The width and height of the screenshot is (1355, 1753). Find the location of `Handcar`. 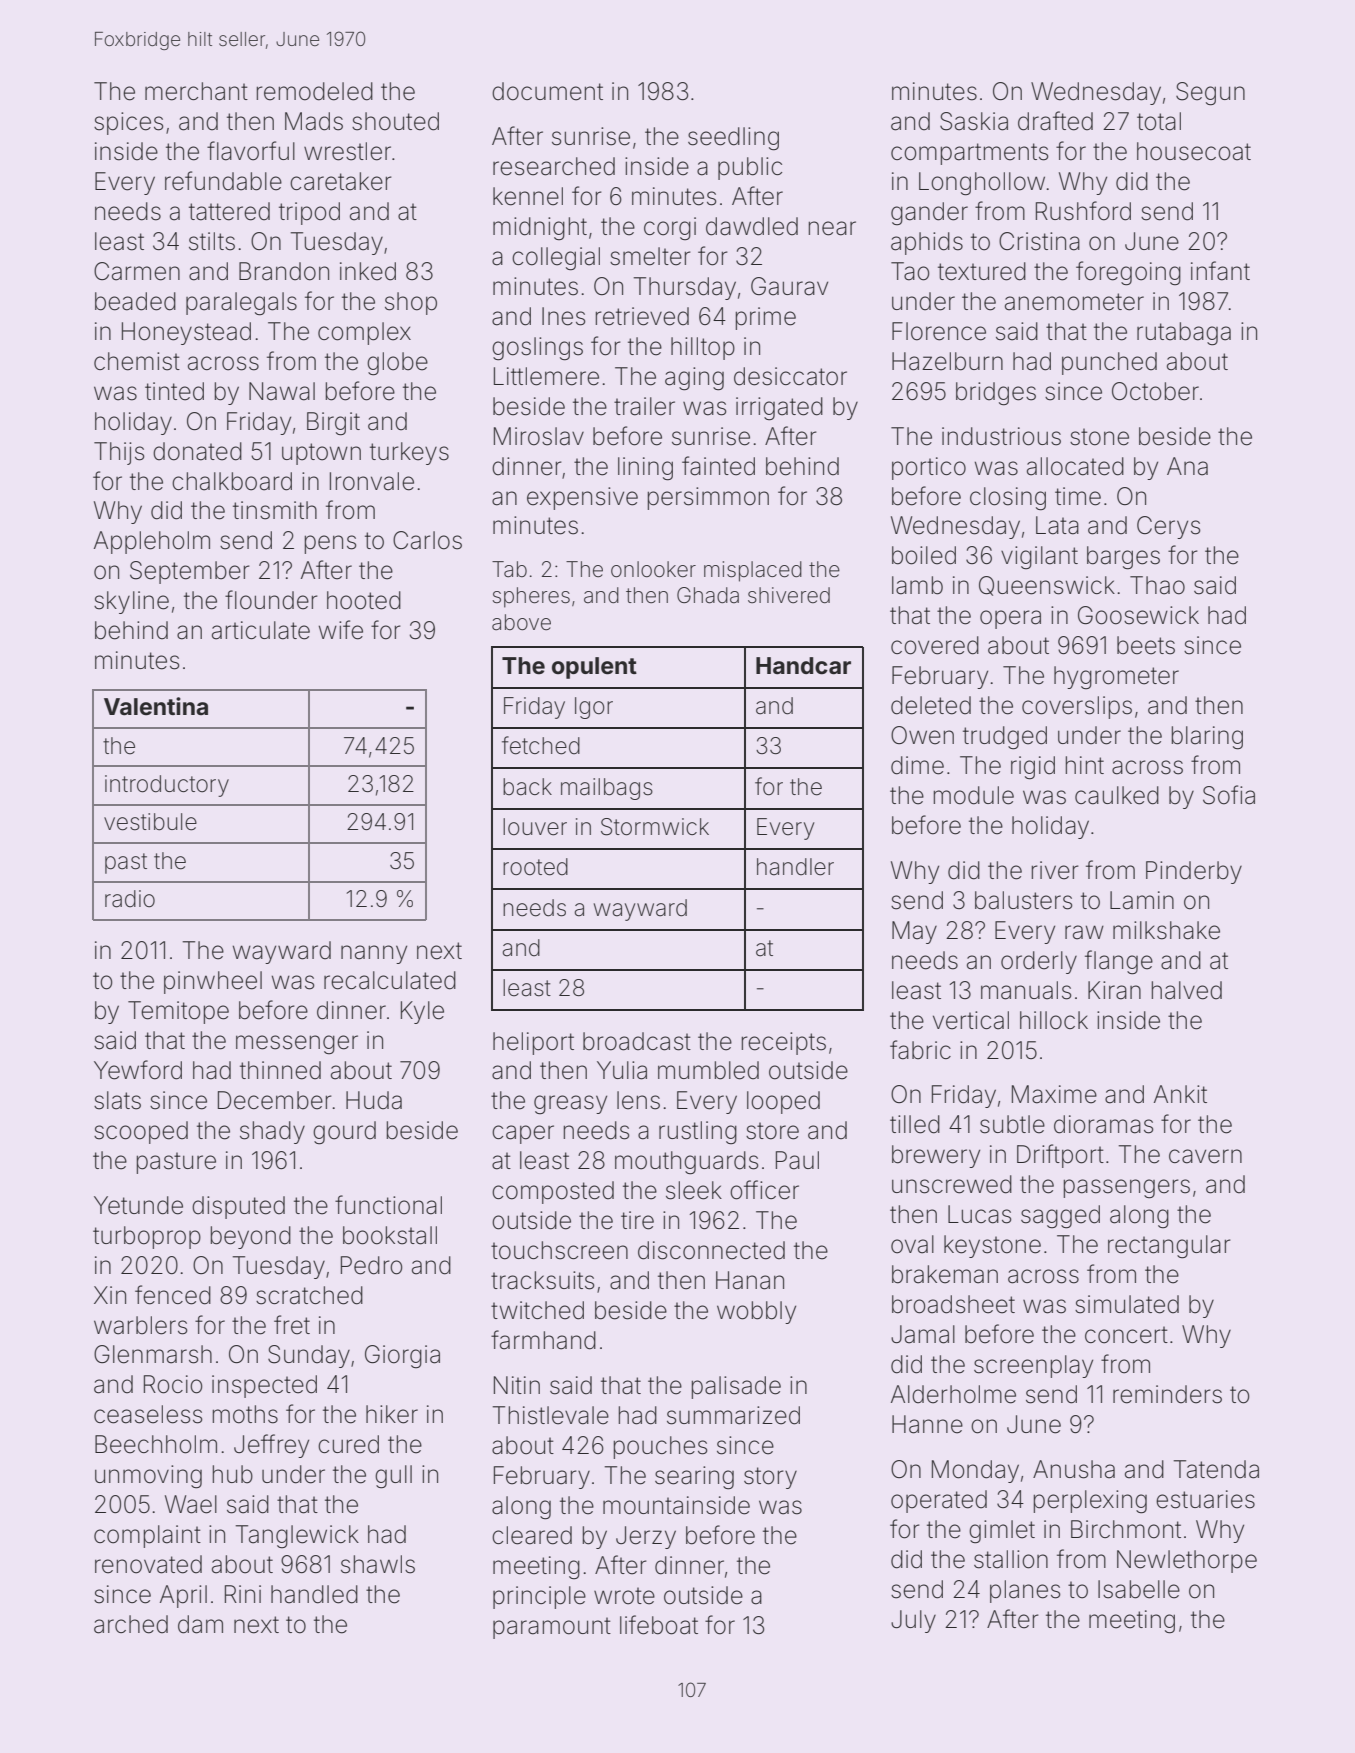

Handcar is located at coordinates (803, 666).
